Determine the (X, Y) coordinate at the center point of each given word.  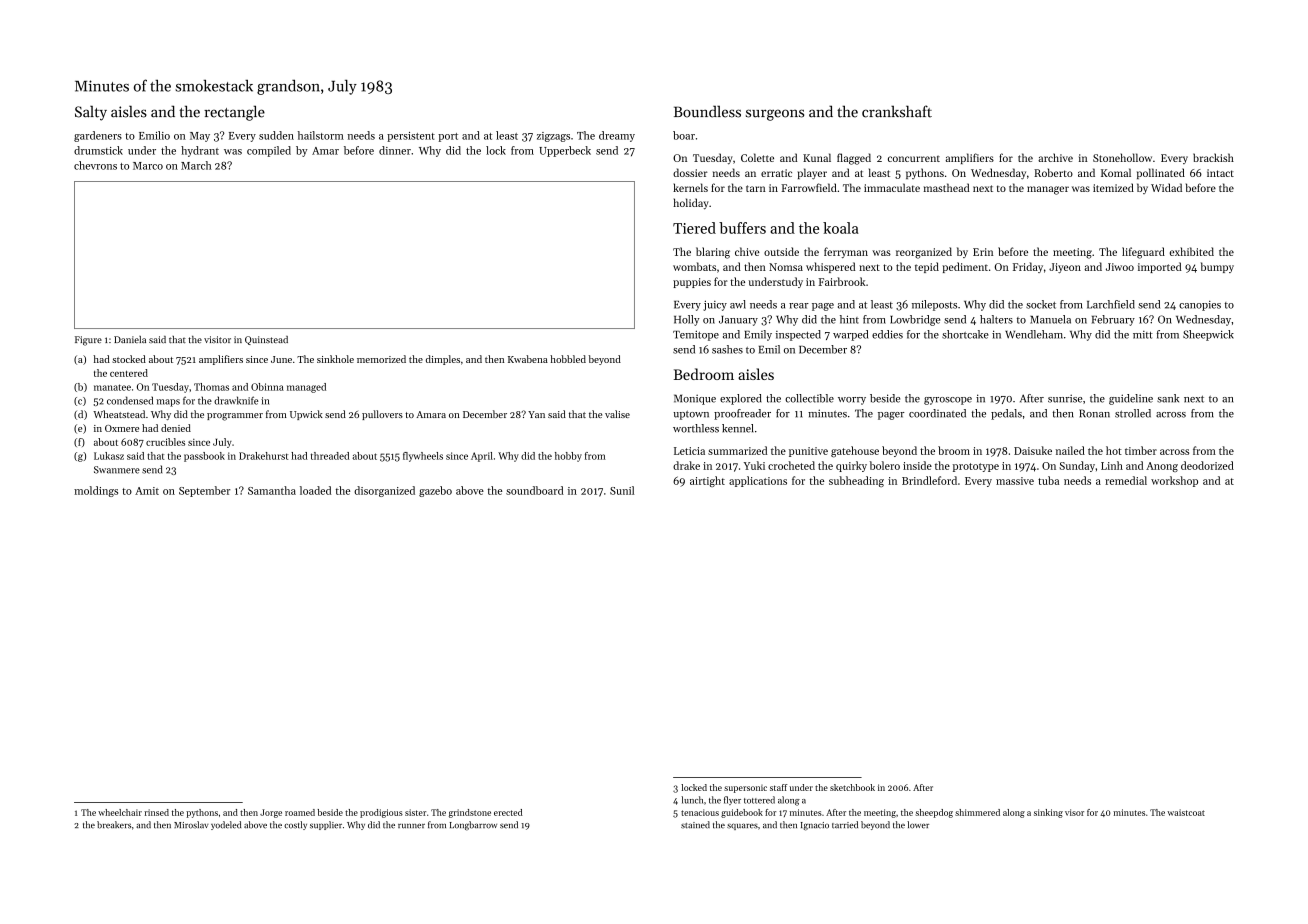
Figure (88, 341)
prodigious (381, 813)
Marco (148, 166)
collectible (809, 398)
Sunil (622, 490)
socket (1041, 304)
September (204, 491)
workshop (1174, 481)
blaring (713, 253)
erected (508, 812)
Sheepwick (1208, 335)
